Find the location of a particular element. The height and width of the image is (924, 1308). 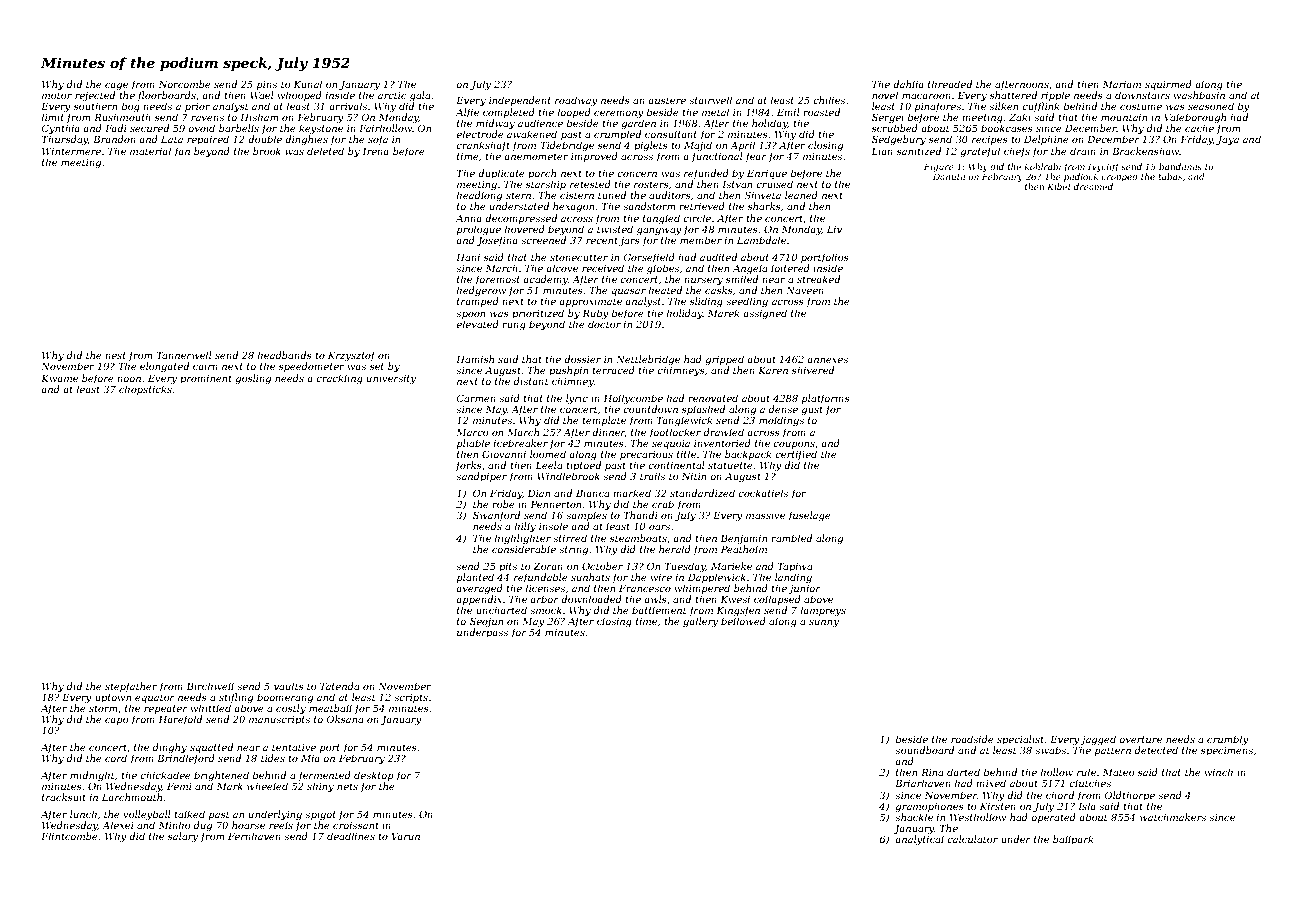

Liv is located at coordinates (834, 229).
